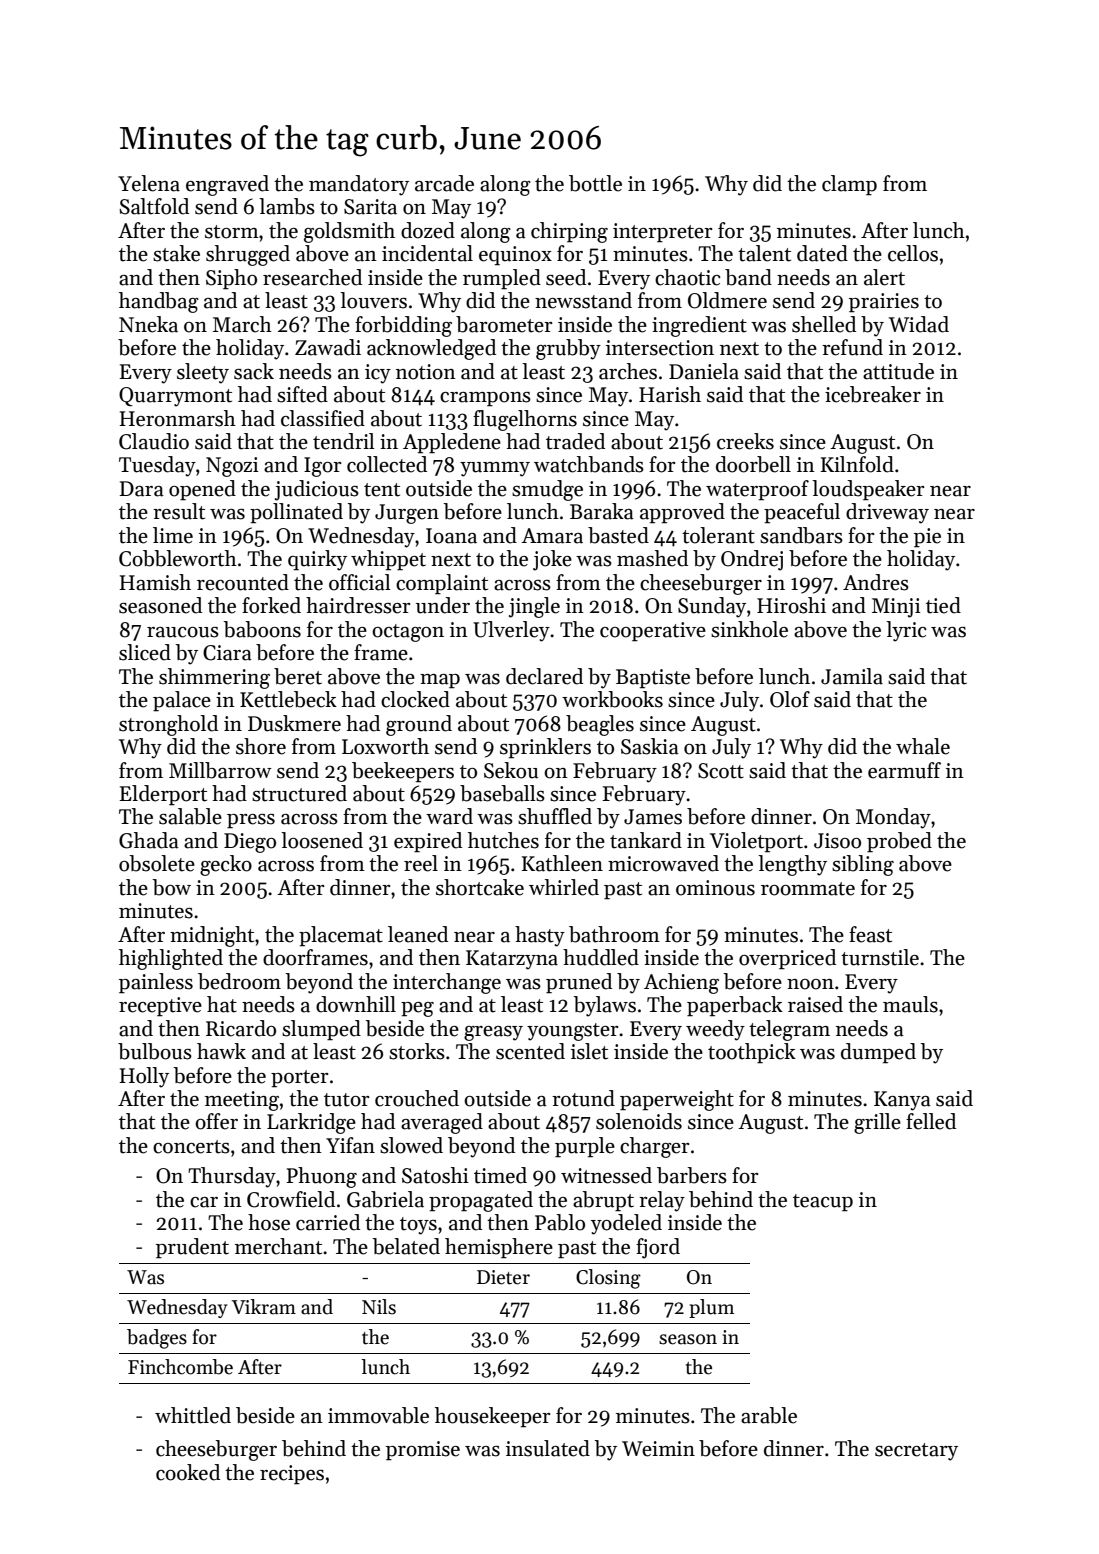 The width and height of the screenshot is (1099, 1554). I want to click on Olof, so click(790, 699).
